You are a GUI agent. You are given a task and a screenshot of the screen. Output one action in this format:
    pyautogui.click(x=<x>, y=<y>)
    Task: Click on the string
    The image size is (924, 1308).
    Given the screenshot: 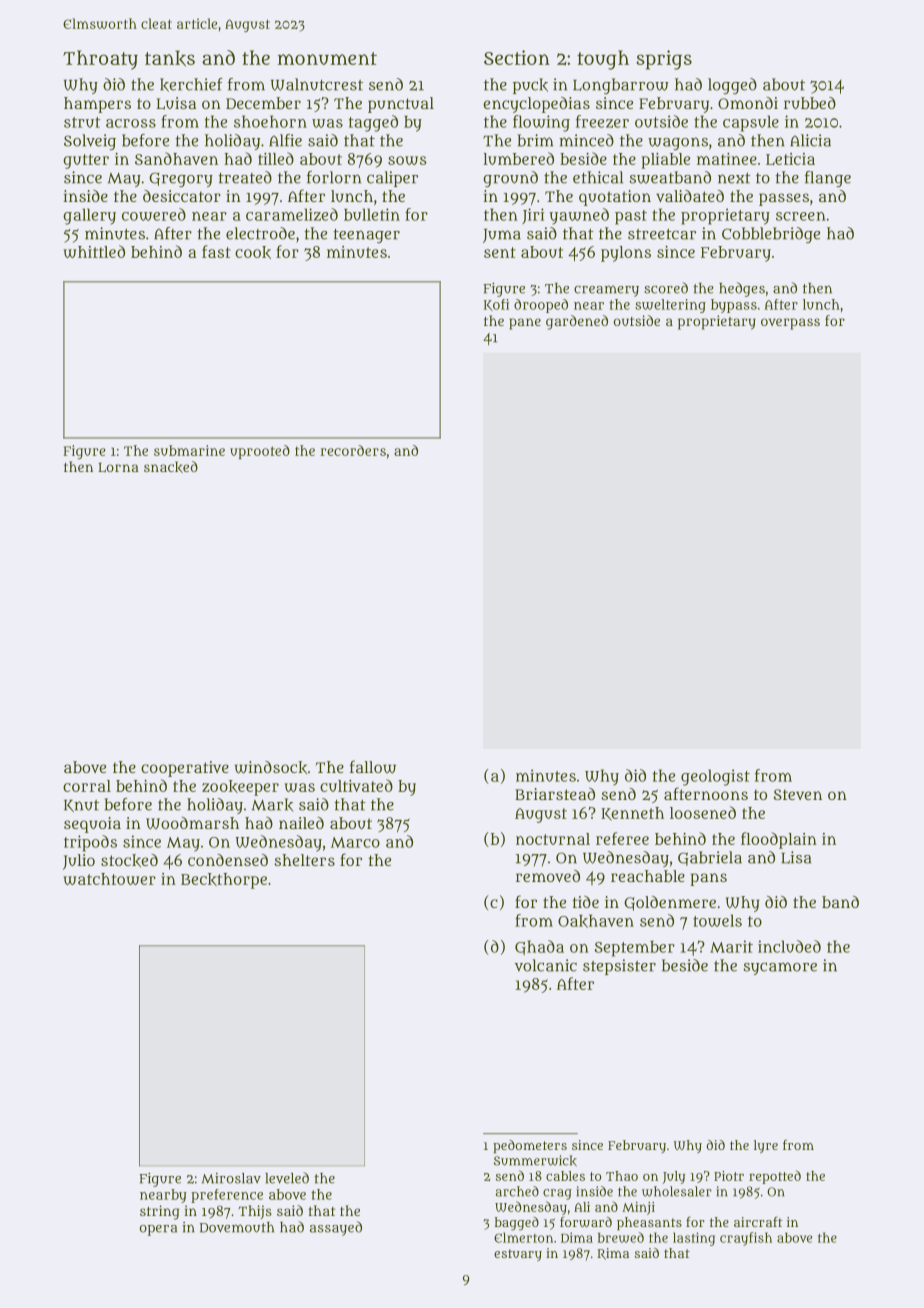 What is the action you would take?
    pyautogui.click(x=159, y=1212)
